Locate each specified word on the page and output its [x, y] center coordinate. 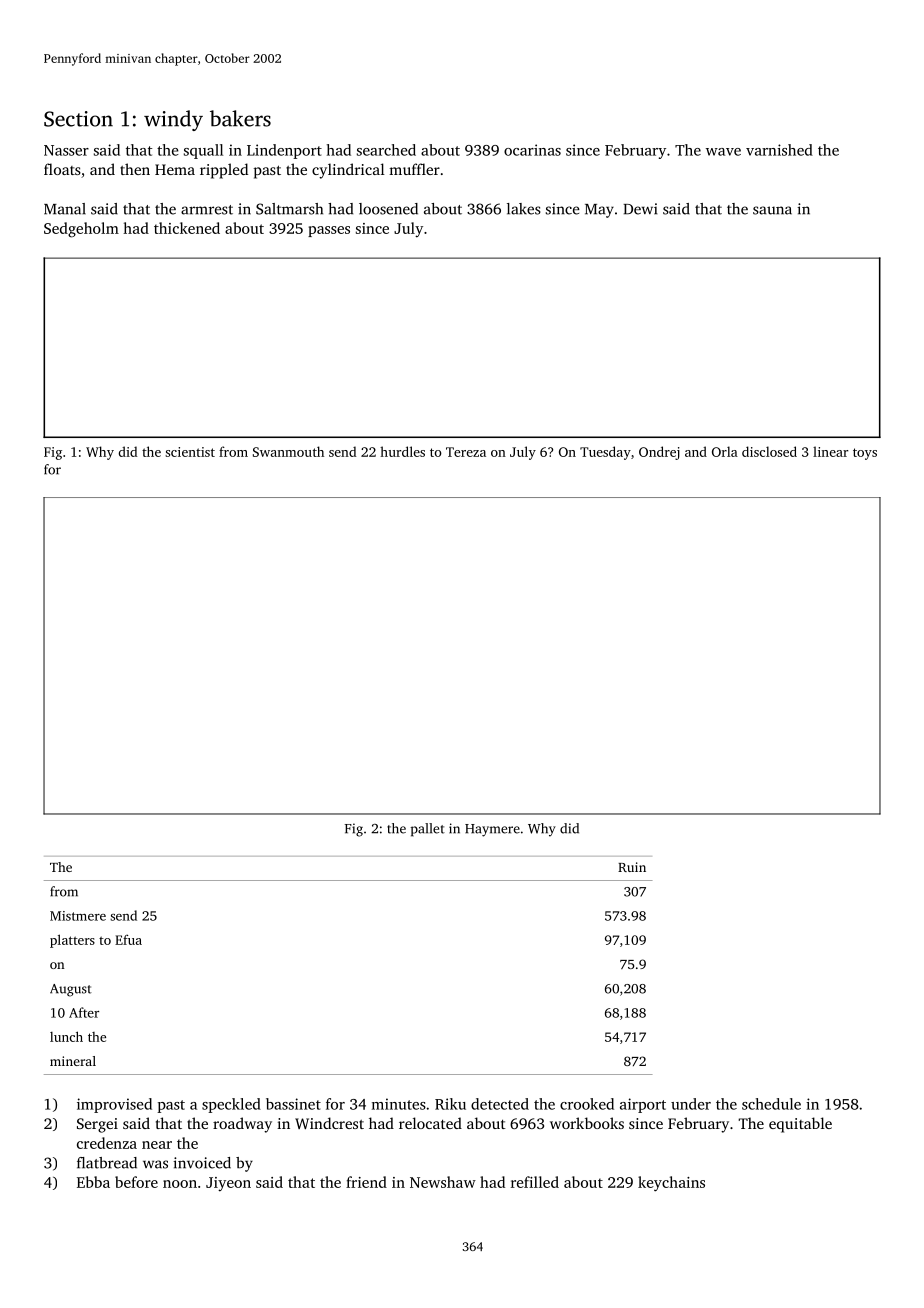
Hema [175, 169]
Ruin [632, 867]
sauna [772, 210]
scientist [190, 452]
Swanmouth [288, 451]
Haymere [492, 830]
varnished [779, 150]
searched [386, 150]
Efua [128, 939]
